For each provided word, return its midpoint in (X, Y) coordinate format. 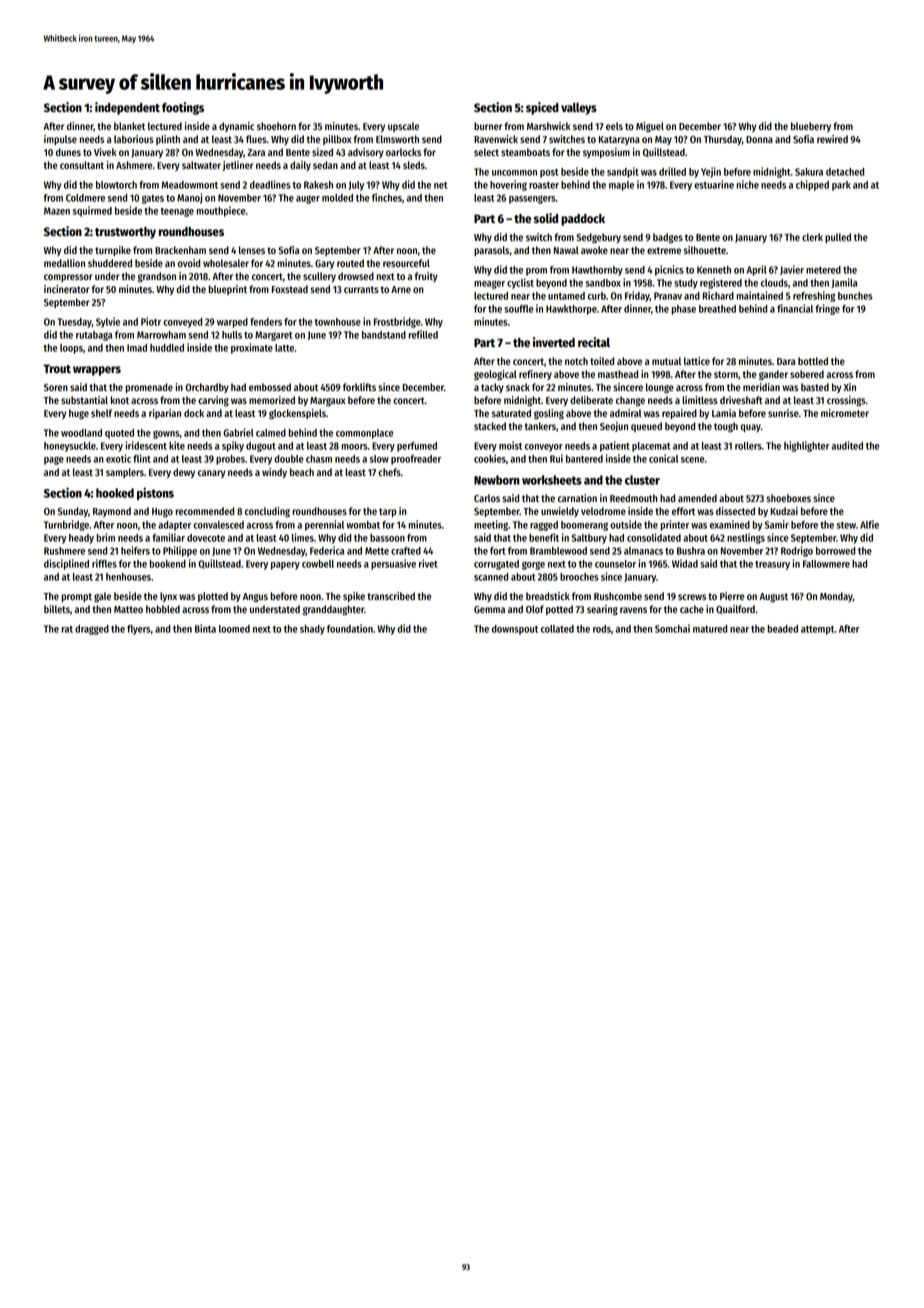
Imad (137, 348)
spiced (542, 108)
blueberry (811, 127)
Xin (850, 387)
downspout (515, 630)
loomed (234, 629)
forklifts (359, 387)
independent (127, 108)
